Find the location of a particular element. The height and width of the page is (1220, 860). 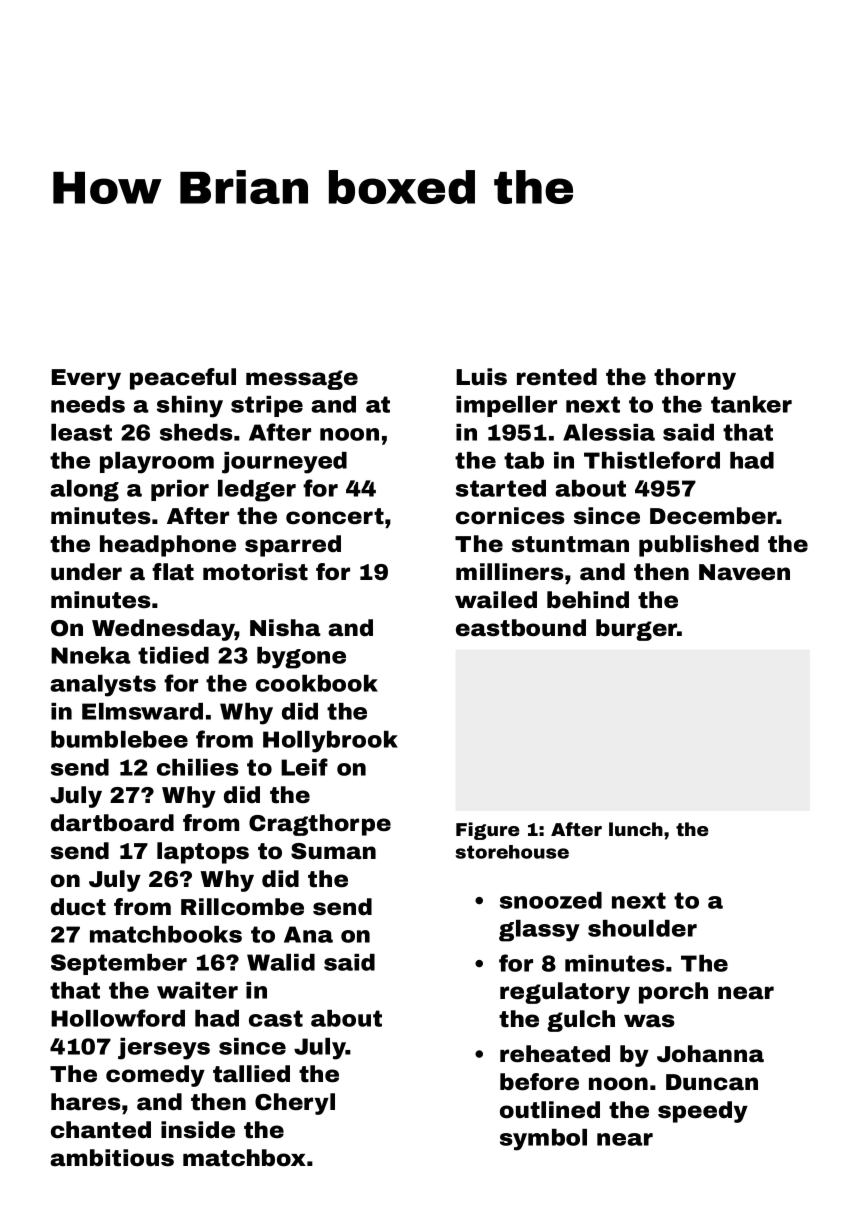

bumblebee is located at coordinates (119, 739).
